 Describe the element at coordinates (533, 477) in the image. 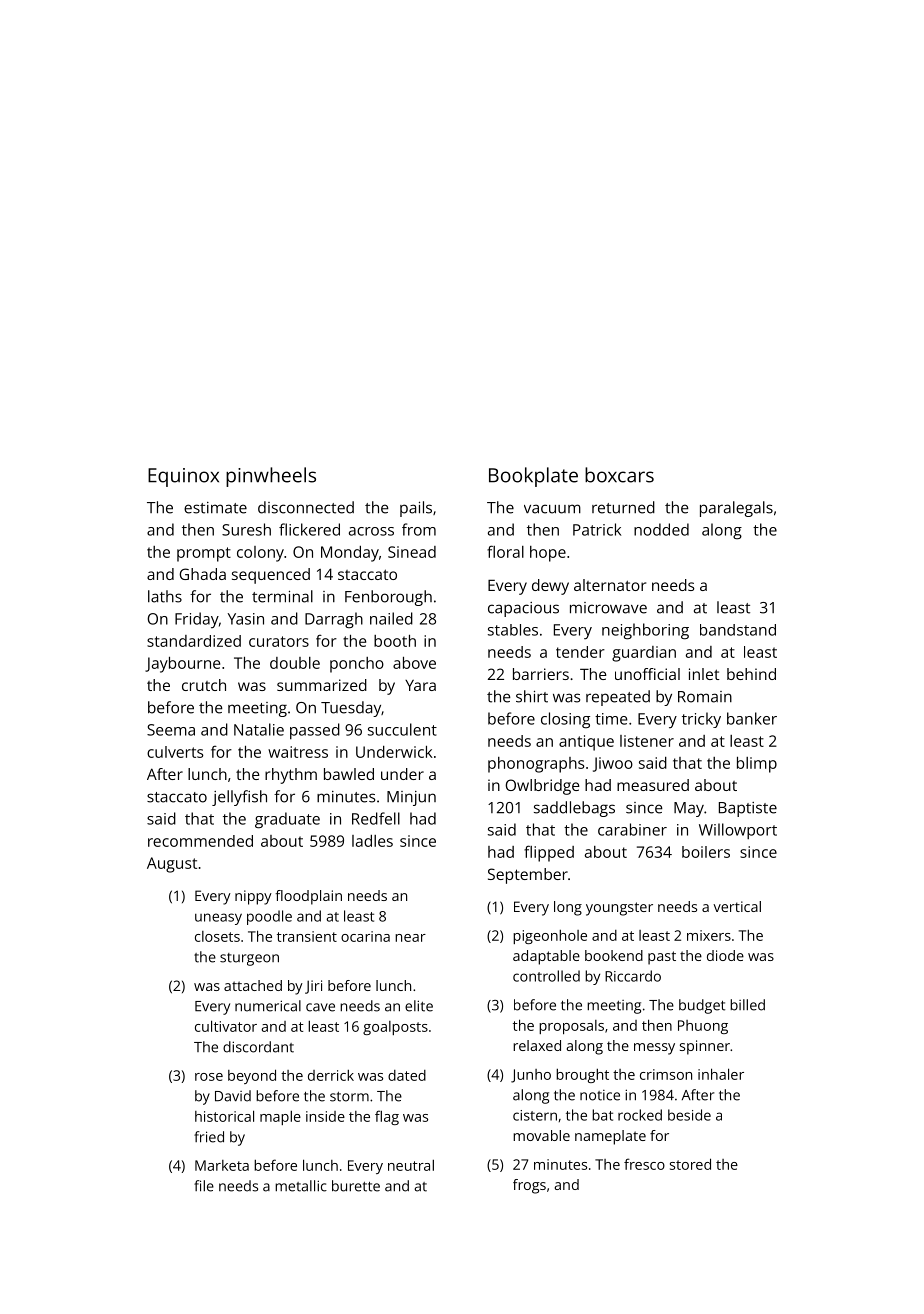

I see `Bookplate` at that location.
